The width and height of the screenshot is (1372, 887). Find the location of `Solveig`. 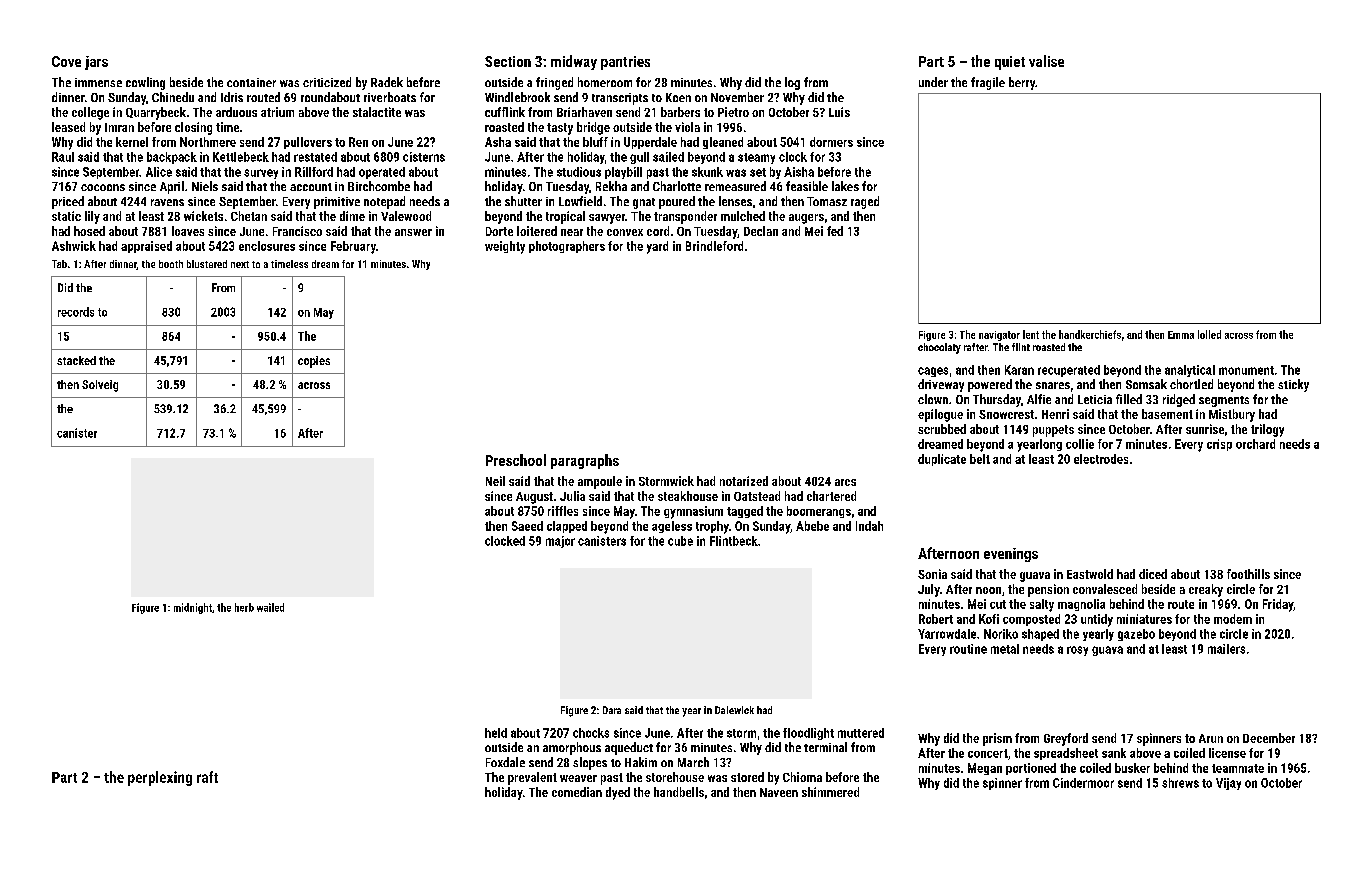

Solveig is located at coordinates (100, 386).
